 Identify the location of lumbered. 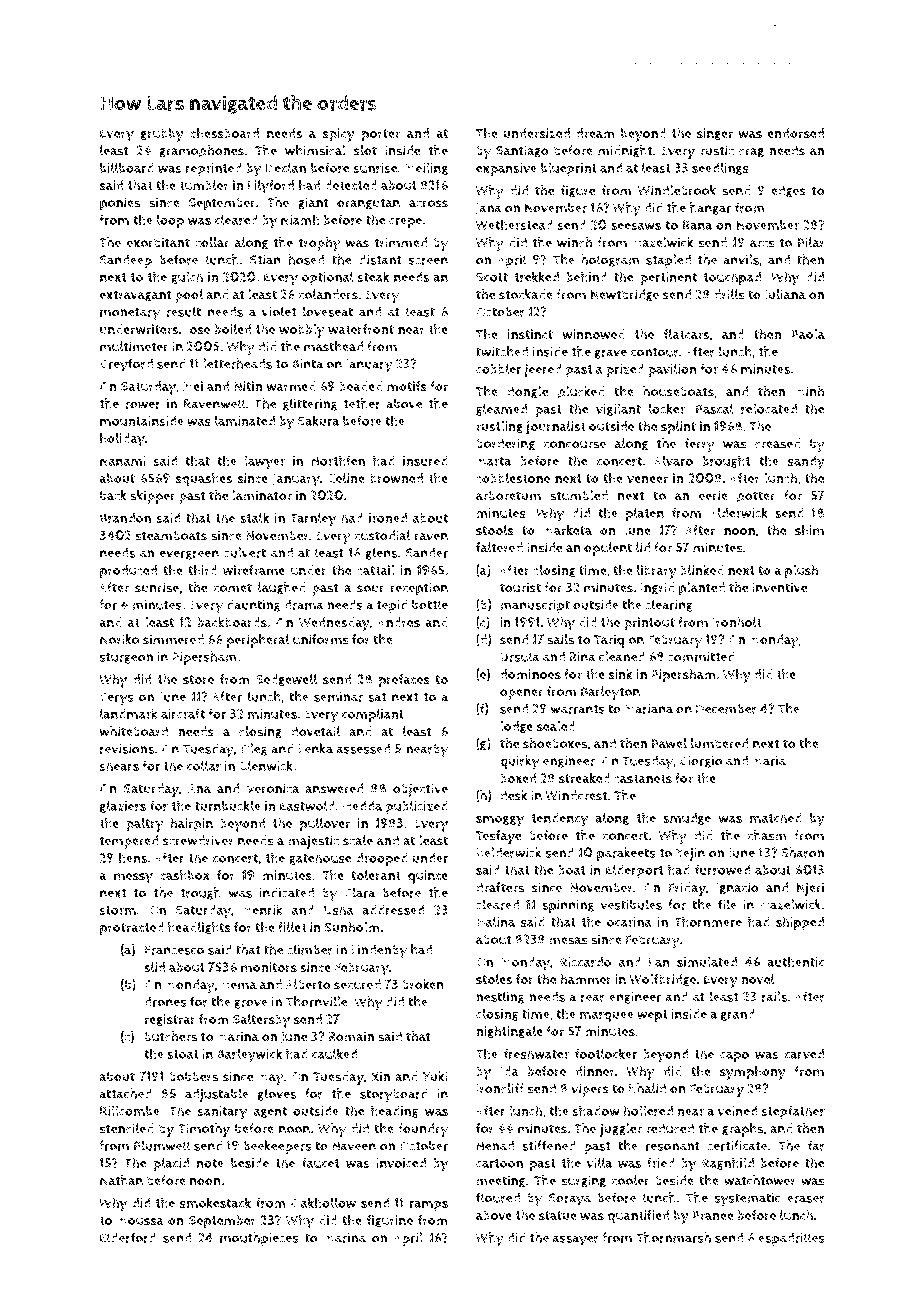
(719, 743).
